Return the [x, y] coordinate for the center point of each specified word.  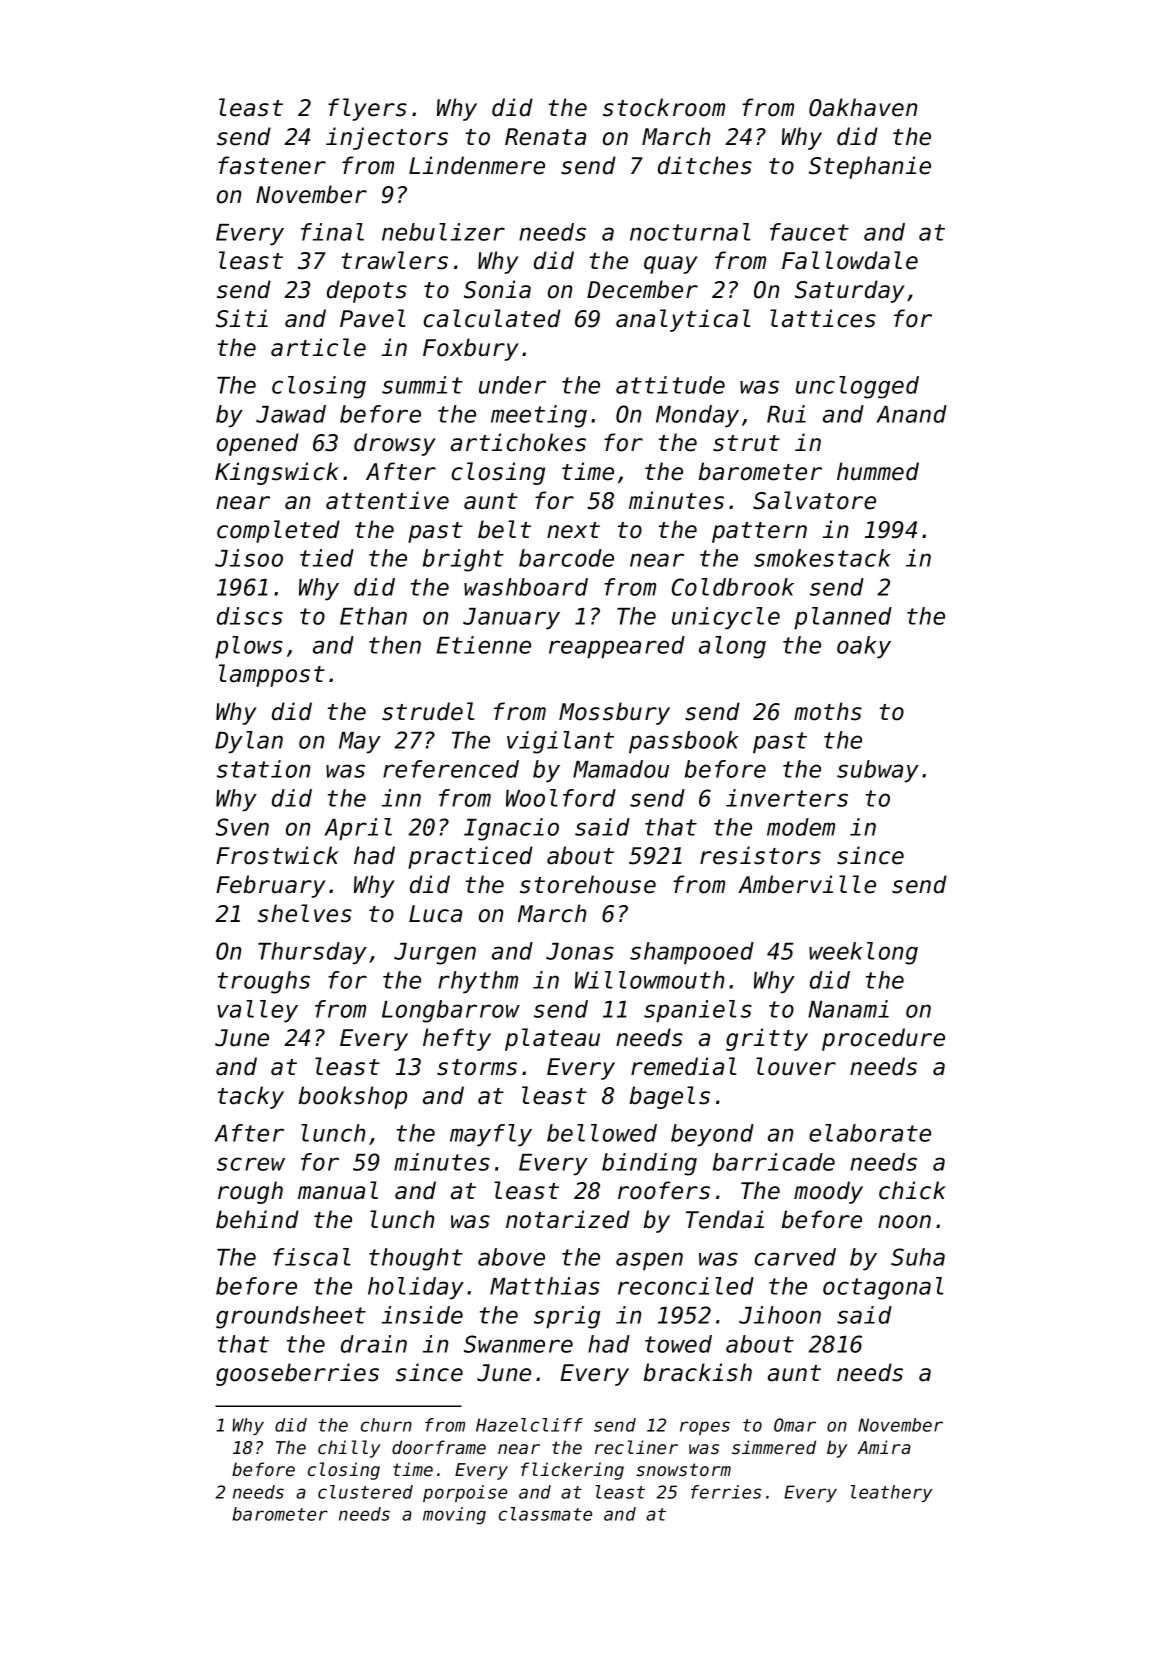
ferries [726, 1492]
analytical [683, 320]
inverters [787, 798]
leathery [891, 1493]
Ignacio [511, 829]
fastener [272, 165]
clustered [365, 1492]
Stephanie [870, 167]
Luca [435, 914]
